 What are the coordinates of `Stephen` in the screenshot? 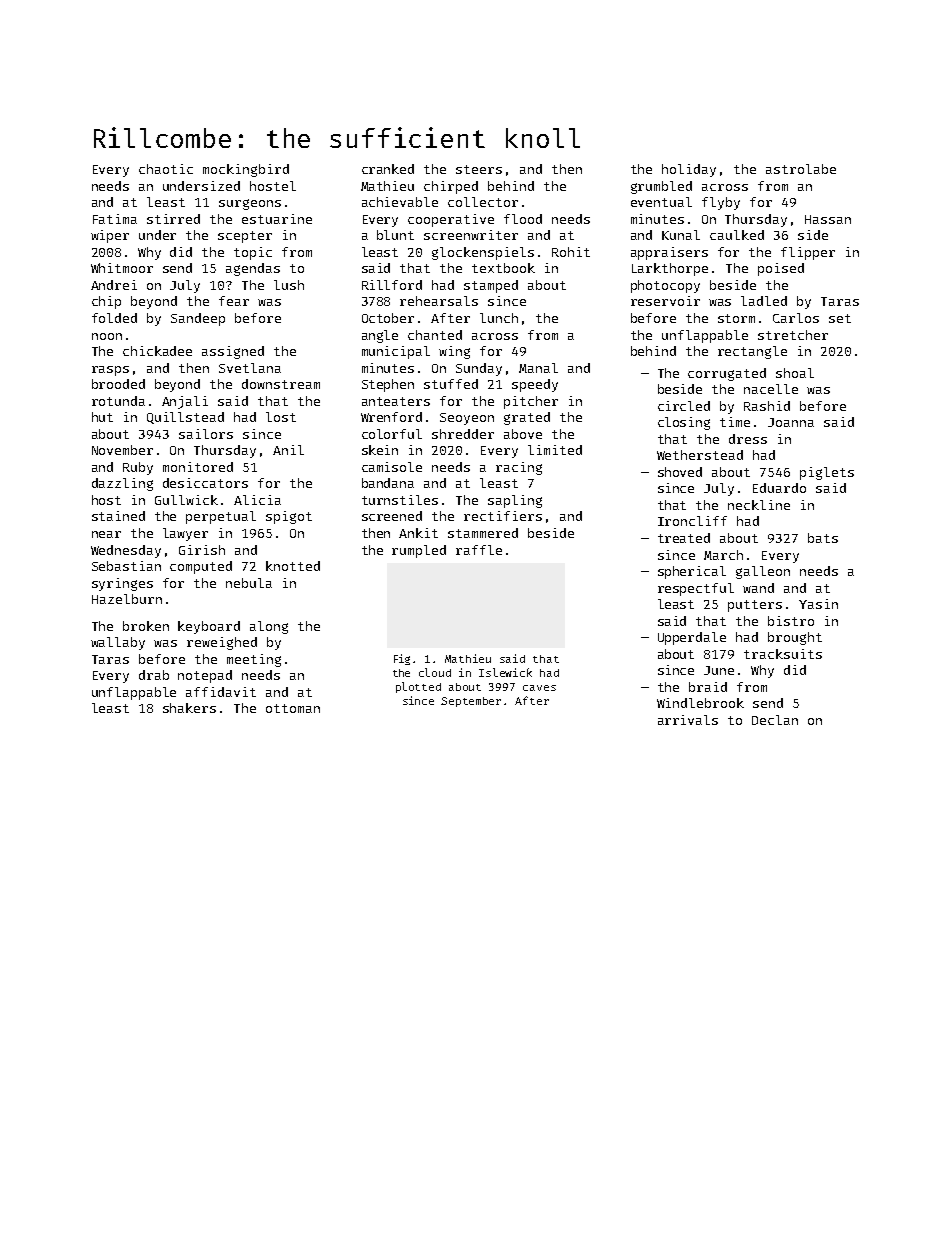 It's located at (388, 385).
